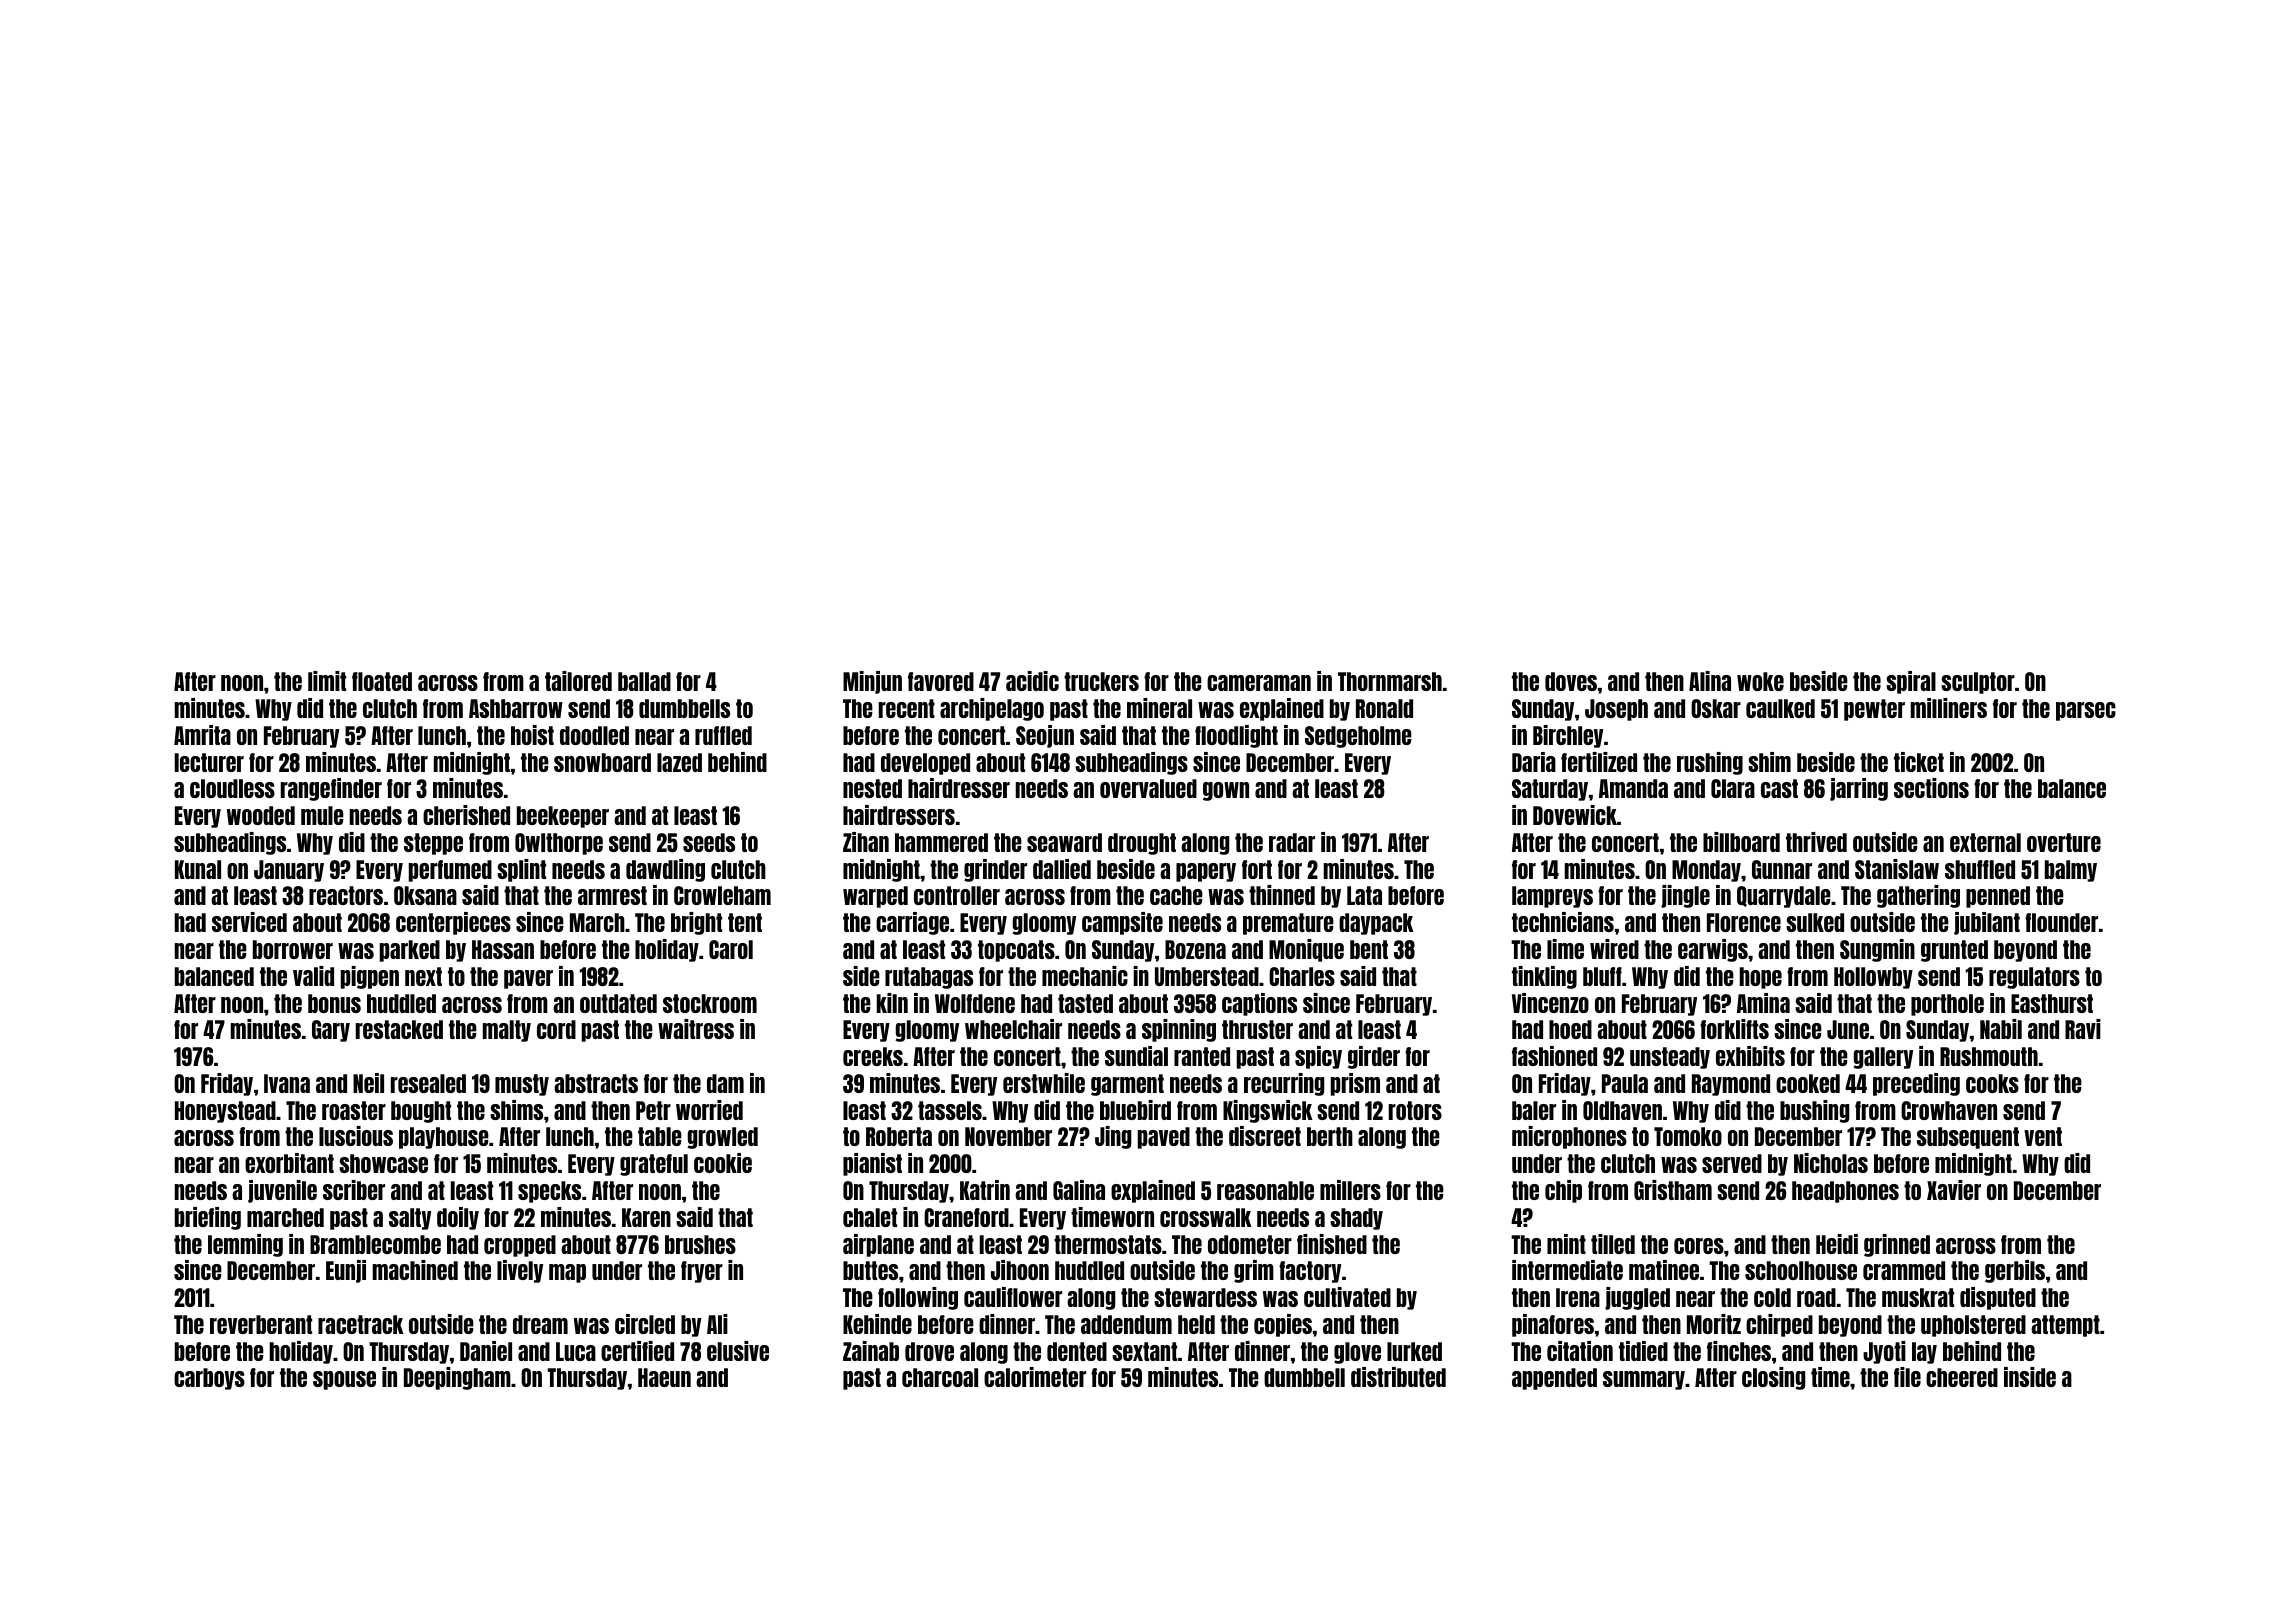  What do you see at coordinates (1978, 683) in the document?
I see `sculptor` at bounding box center [1978, 683].
